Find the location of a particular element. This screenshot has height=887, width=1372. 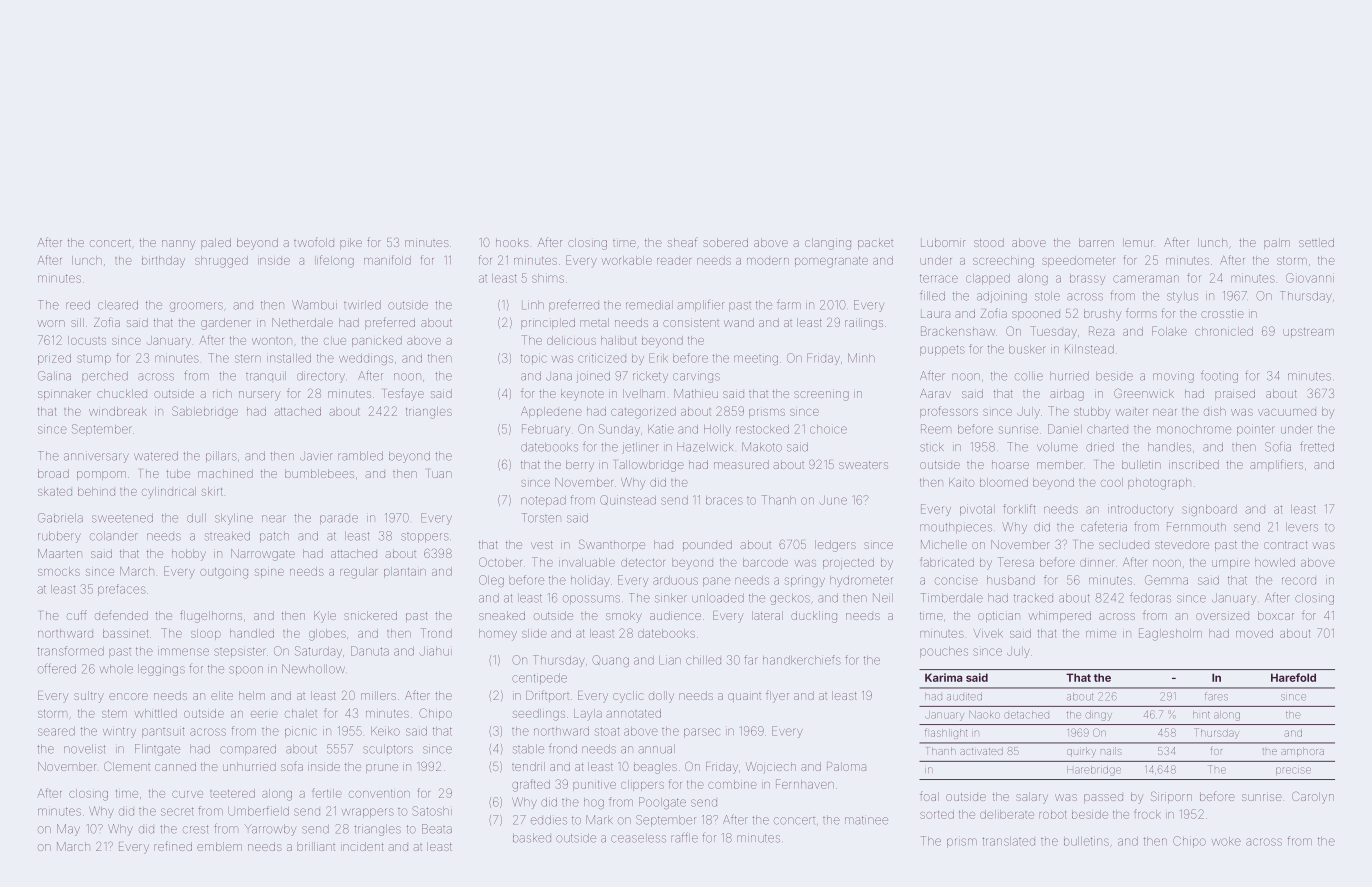

dinner is located at coordinates (1097, 562).
